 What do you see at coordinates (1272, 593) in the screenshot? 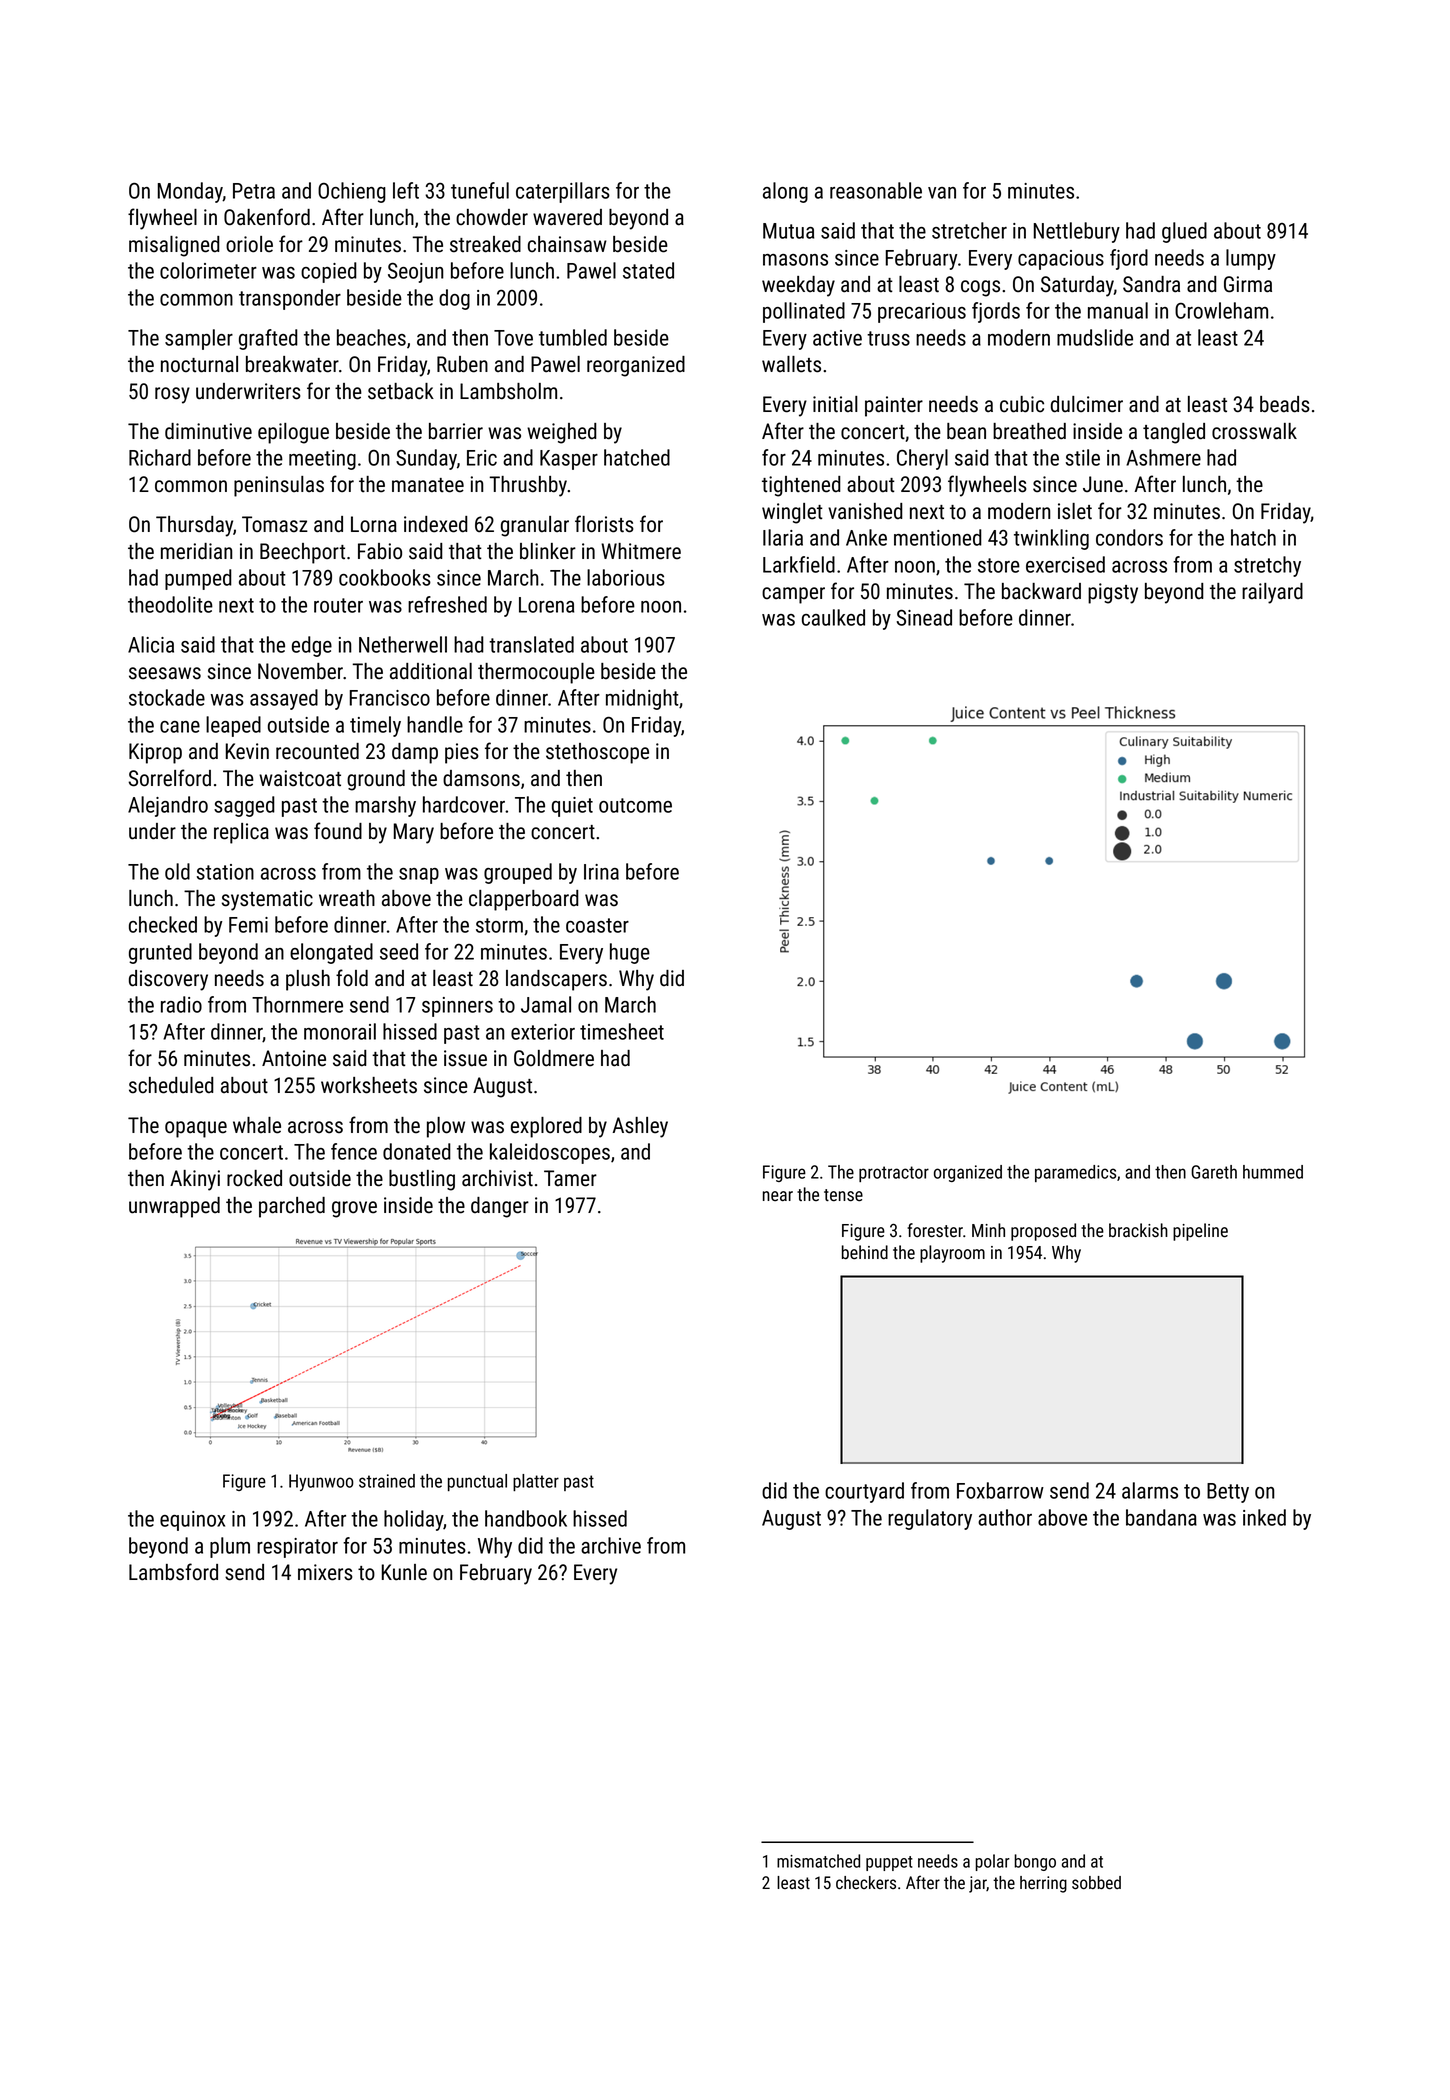
I see `railyard` at bounding box center [1272, 593].
